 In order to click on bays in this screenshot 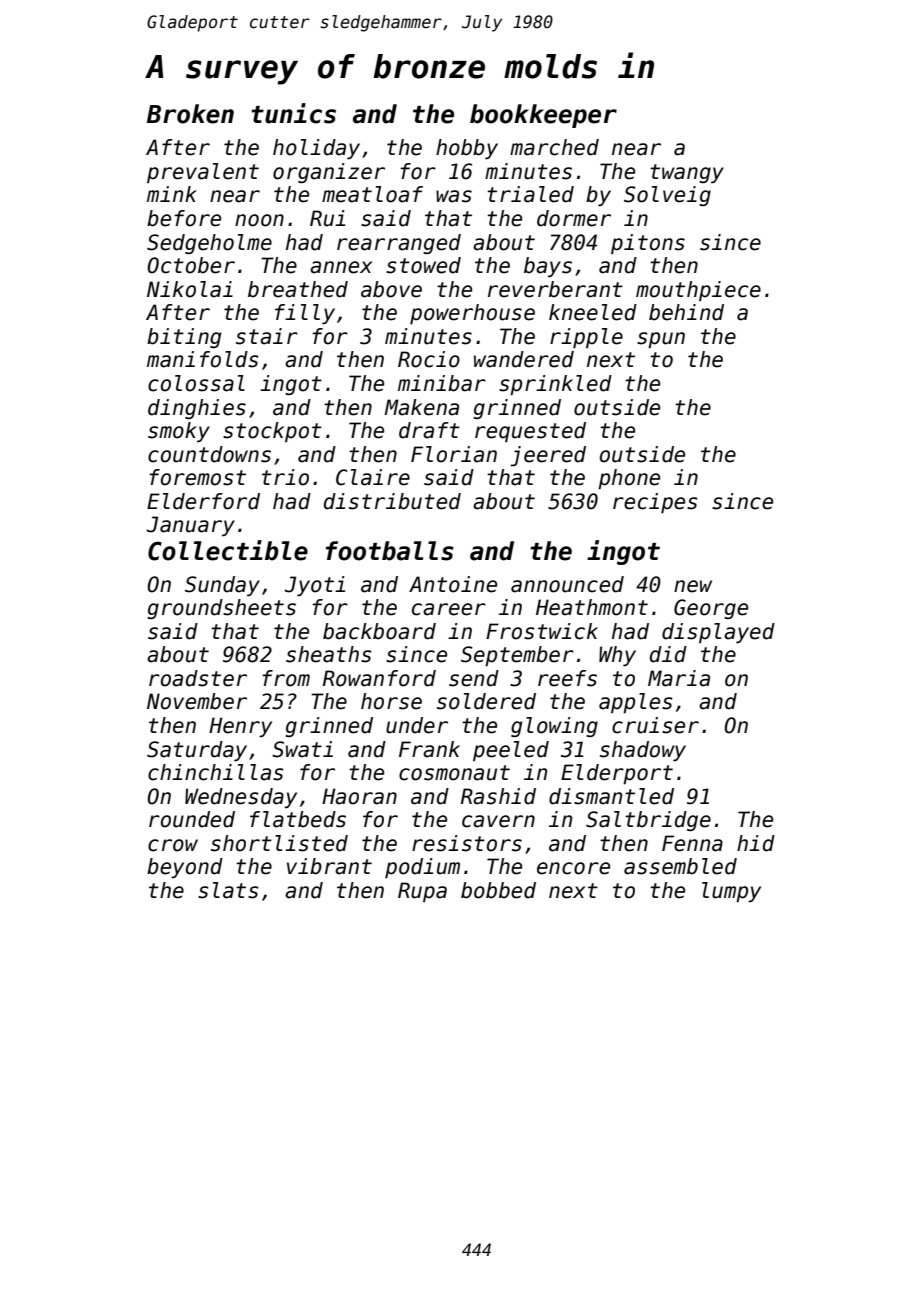, I will do `click(548, 267)`.
